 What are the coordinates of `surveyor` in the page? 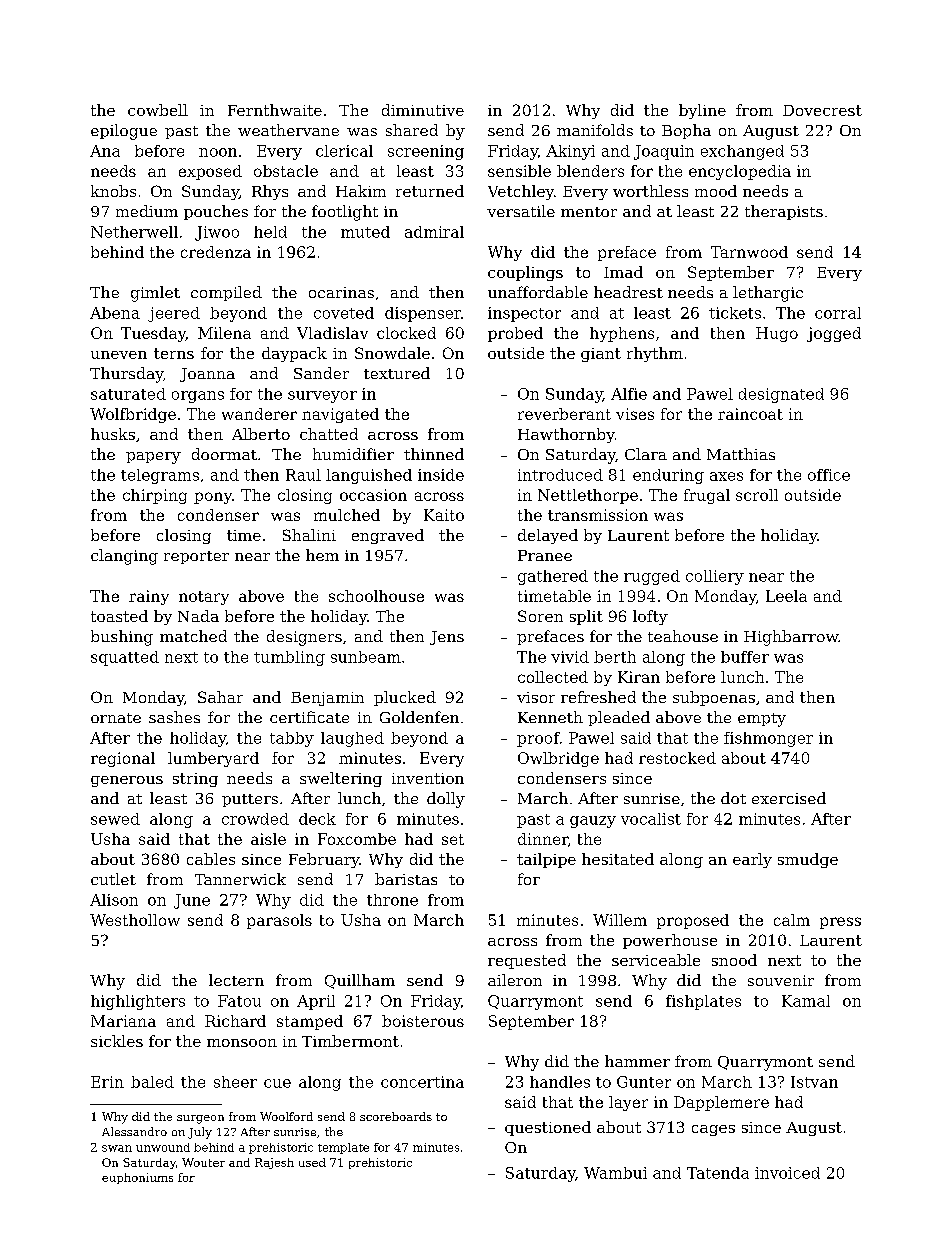 It's located at (322, 397).
